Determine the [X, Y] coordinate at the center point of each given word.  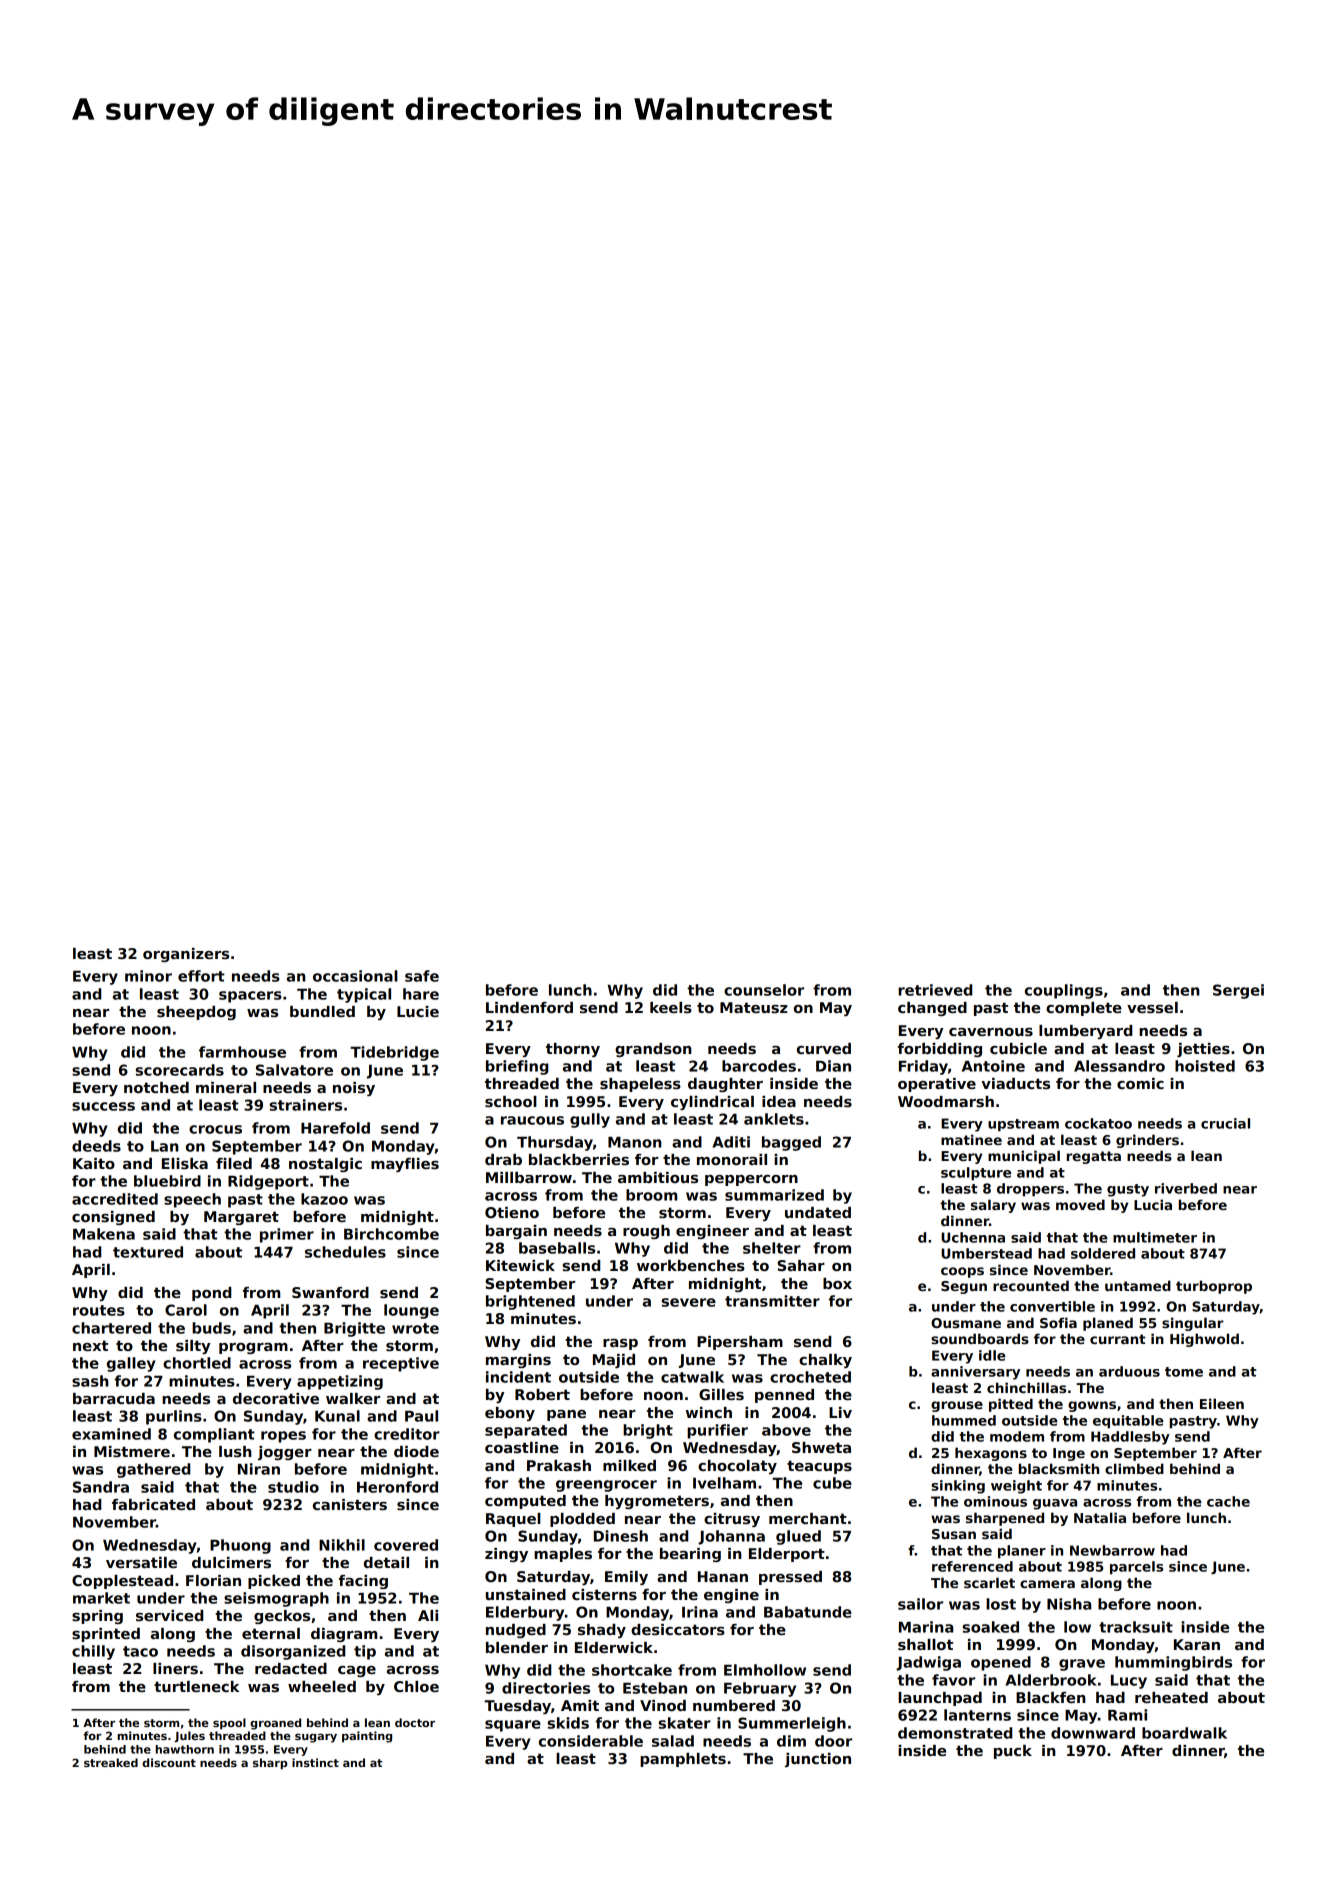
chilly [93, 1652]
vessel [1152, 1007]
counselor [764, 990]
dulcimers [231, 1562]
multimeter [1155, 1237]
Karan [1197, 1644]
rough [646, 1232]
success [103, 1106]
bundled [322, 1011]
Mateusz [754, 1007]
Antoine [993, 1066]
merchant [808, 1518]
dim [791, 1741]
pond [211, 1294]
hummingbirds [1173, 1663]
